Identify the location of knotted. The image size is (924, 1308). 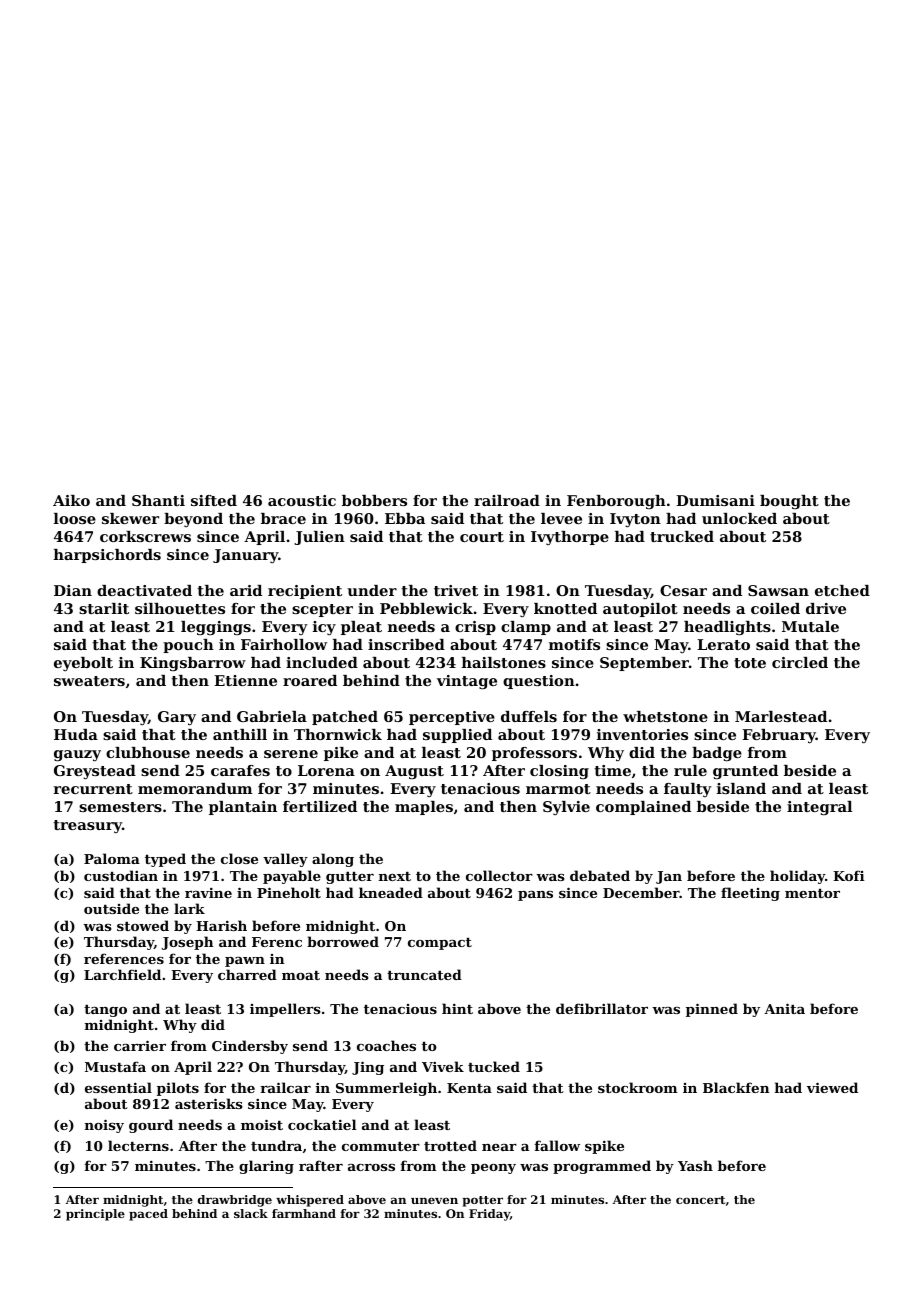
(565, 608).
